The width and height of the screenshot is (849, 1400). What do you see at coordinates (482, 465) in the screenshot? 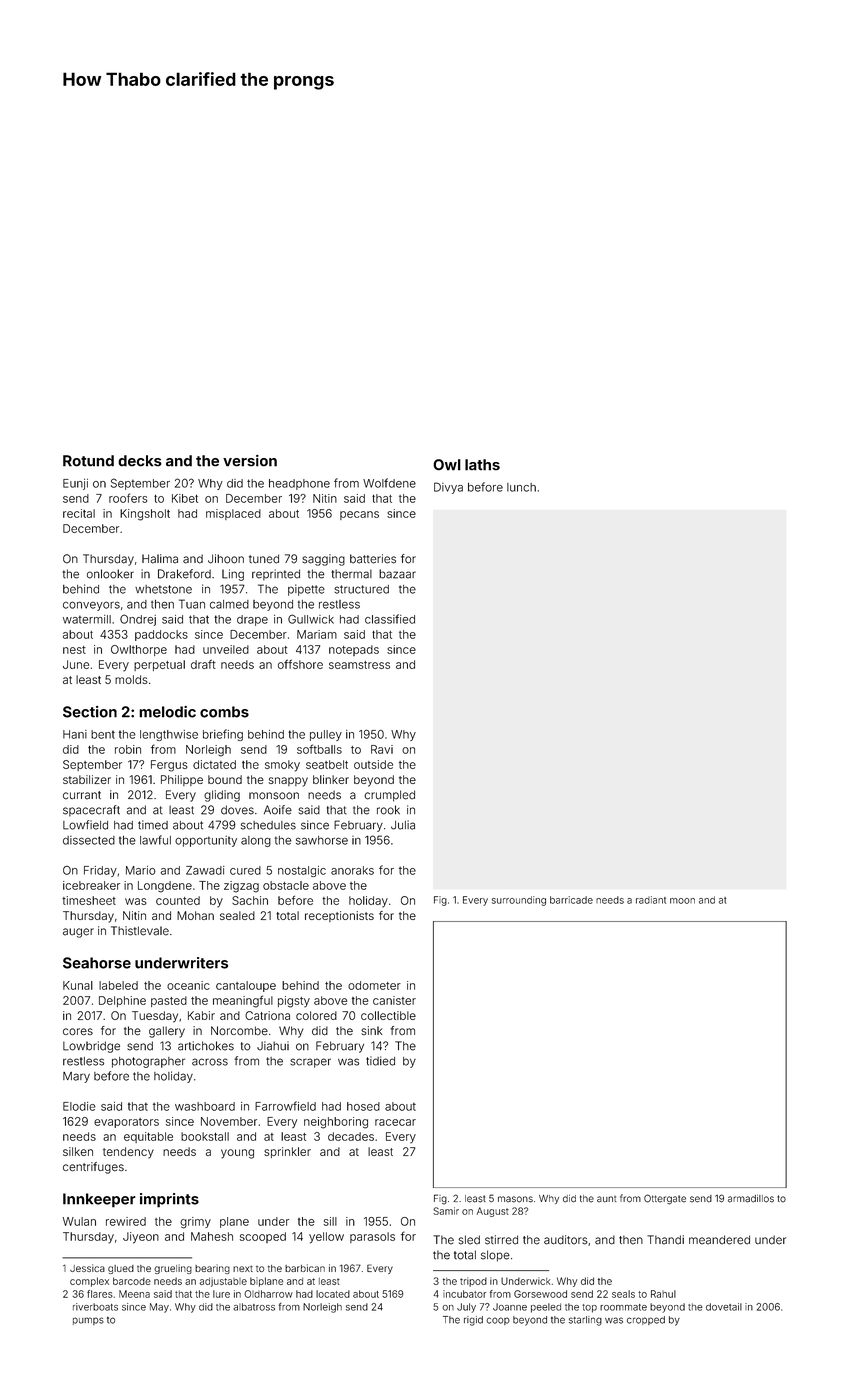
I see `laths` at bounding box center [482, 465].
